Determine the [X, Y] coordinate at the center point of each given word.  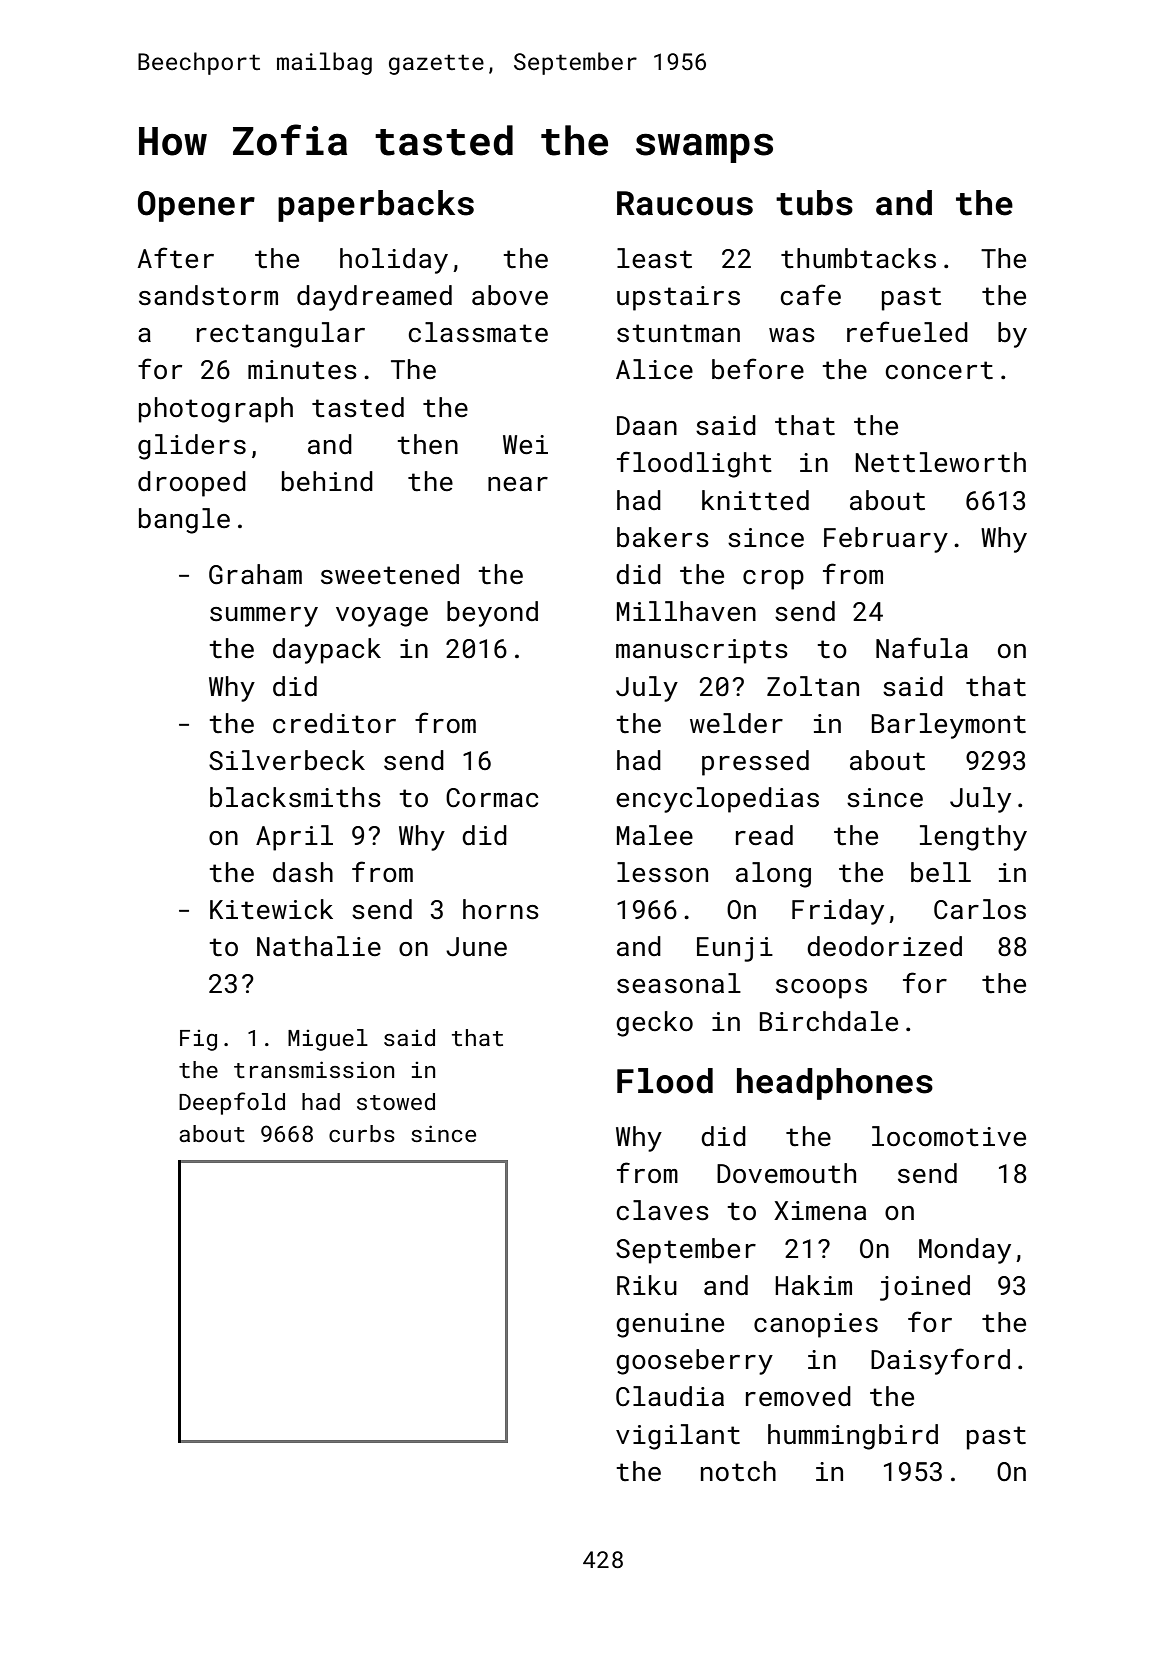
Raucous [685, 203]
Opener [196, 206]
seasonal [679, 983]
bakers [663, 537]
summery [264, 617]
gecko [654, 1024]
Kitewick [271, 909]
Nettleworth [940, 462]
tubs [814, 203]
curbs [362, 1133]
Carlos [980, 909]
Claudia [670, 1396]
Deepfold [232, 1103]
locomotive [949, 1136]
